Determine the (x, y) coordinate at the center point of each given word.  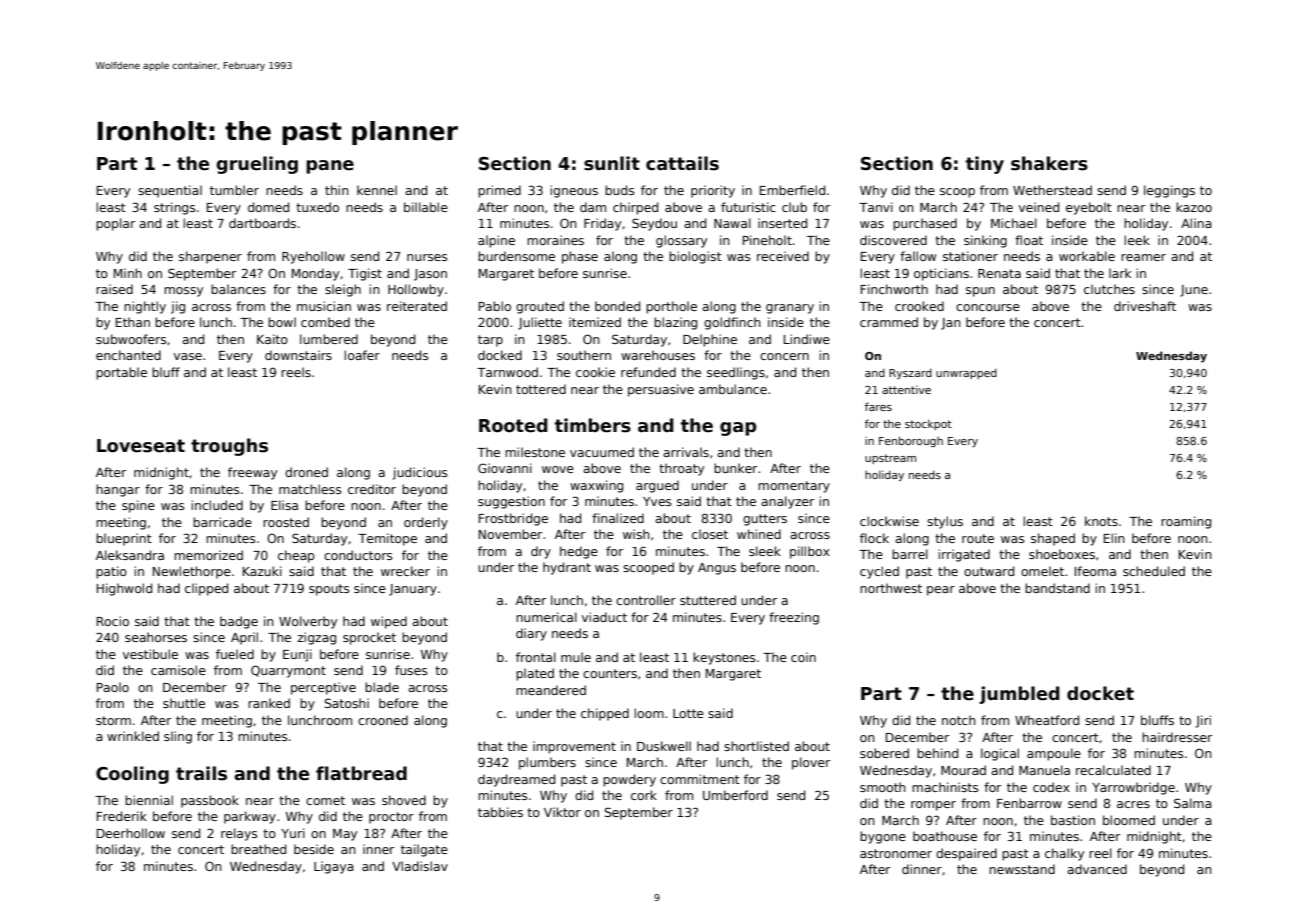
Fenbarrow (1029, 803)
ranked (269, 703)
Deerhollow (131, 833)
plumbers (547, 763)
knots (1101, 521)
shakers (1049, 163)
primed (499, 191)
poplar (115, 224)
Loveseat (141, 446)
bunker (735, 468)
